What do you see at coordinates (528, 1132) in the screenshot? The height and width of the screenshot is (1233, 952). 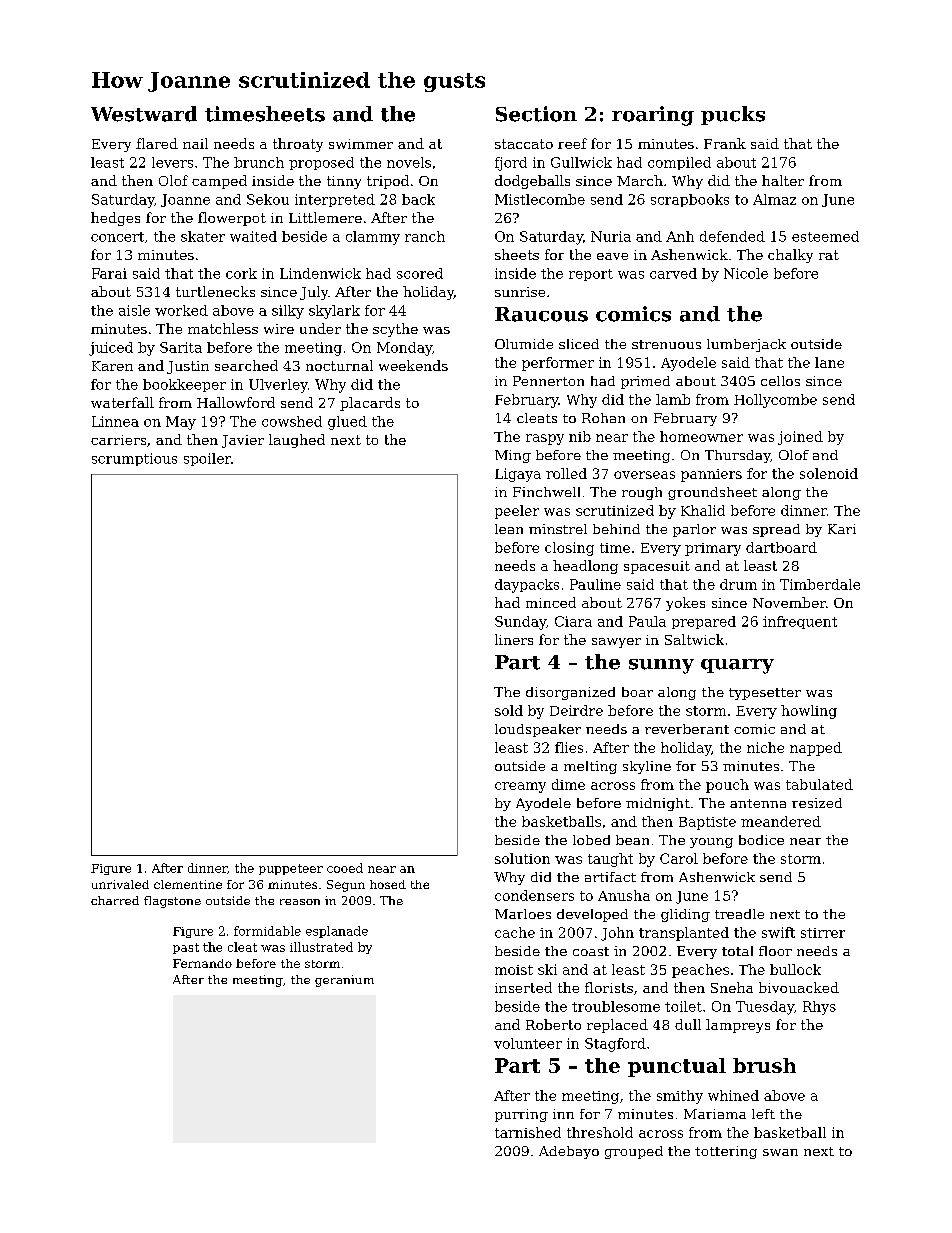 I see `tarnished` at bounding box center [528, 1132].
